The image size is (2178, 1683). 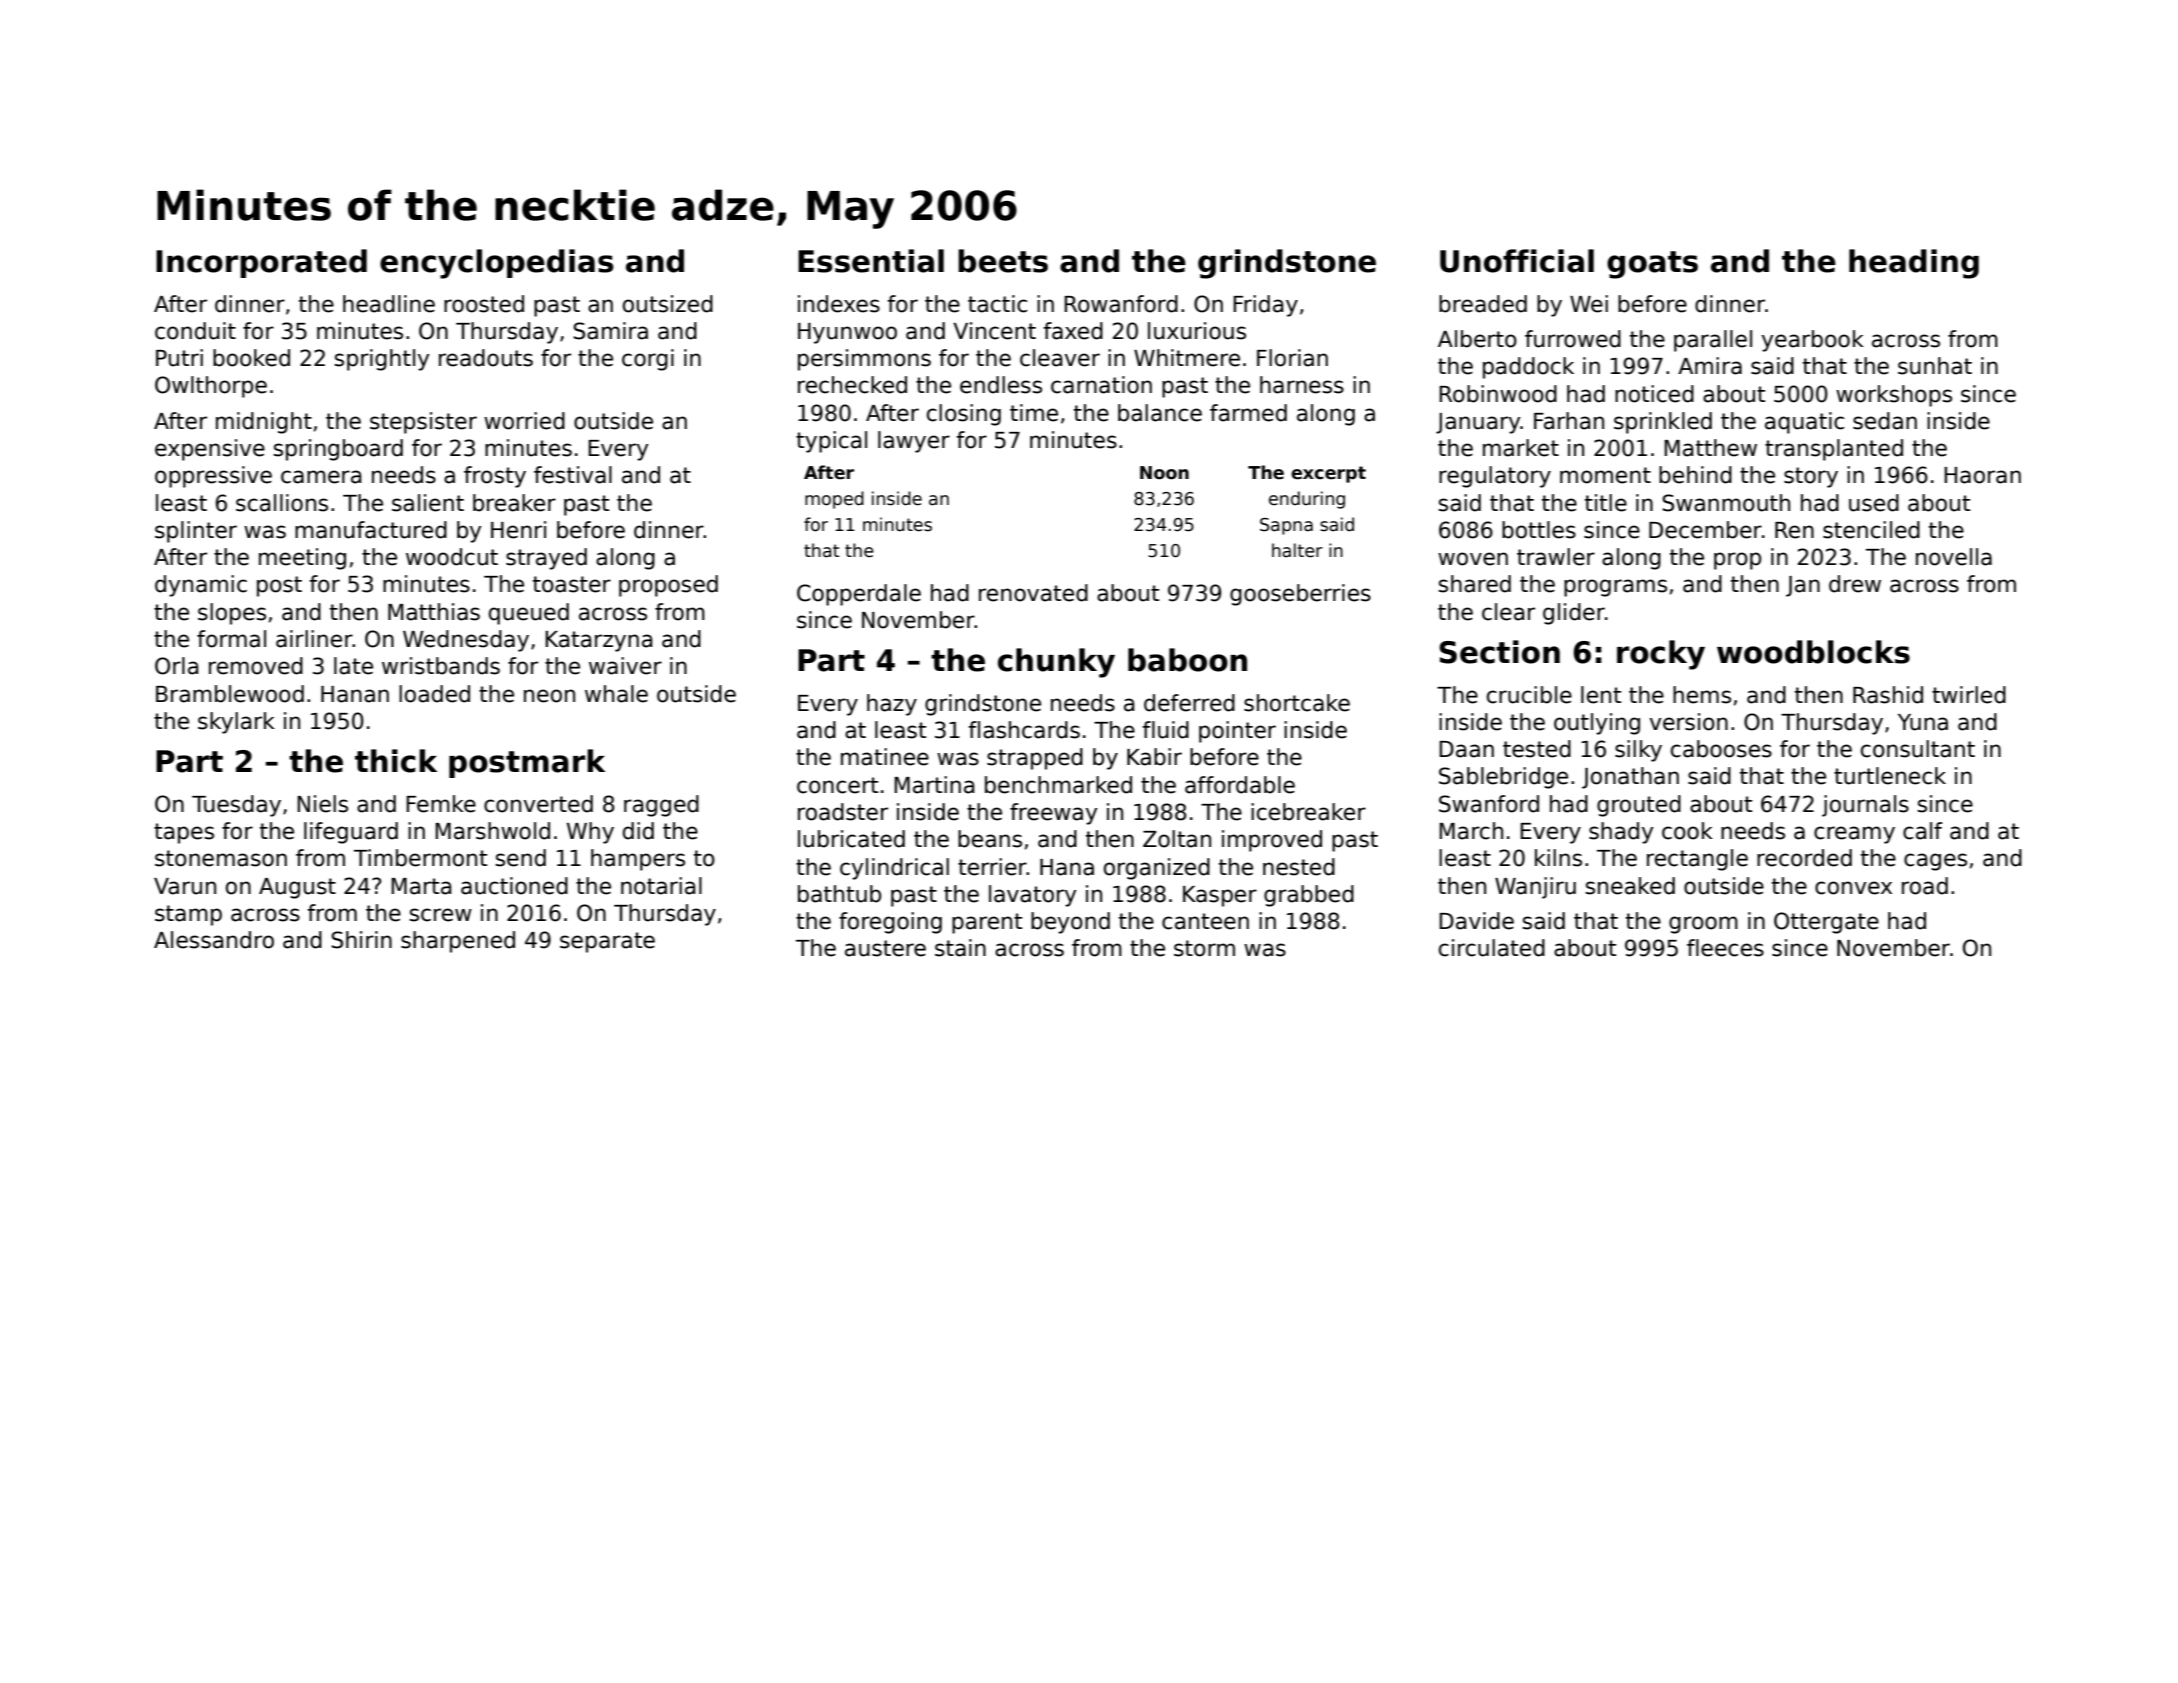 What do you see at coordinates (538, 804) in the page?
I see `converted` at bounding box center [538, 804].
